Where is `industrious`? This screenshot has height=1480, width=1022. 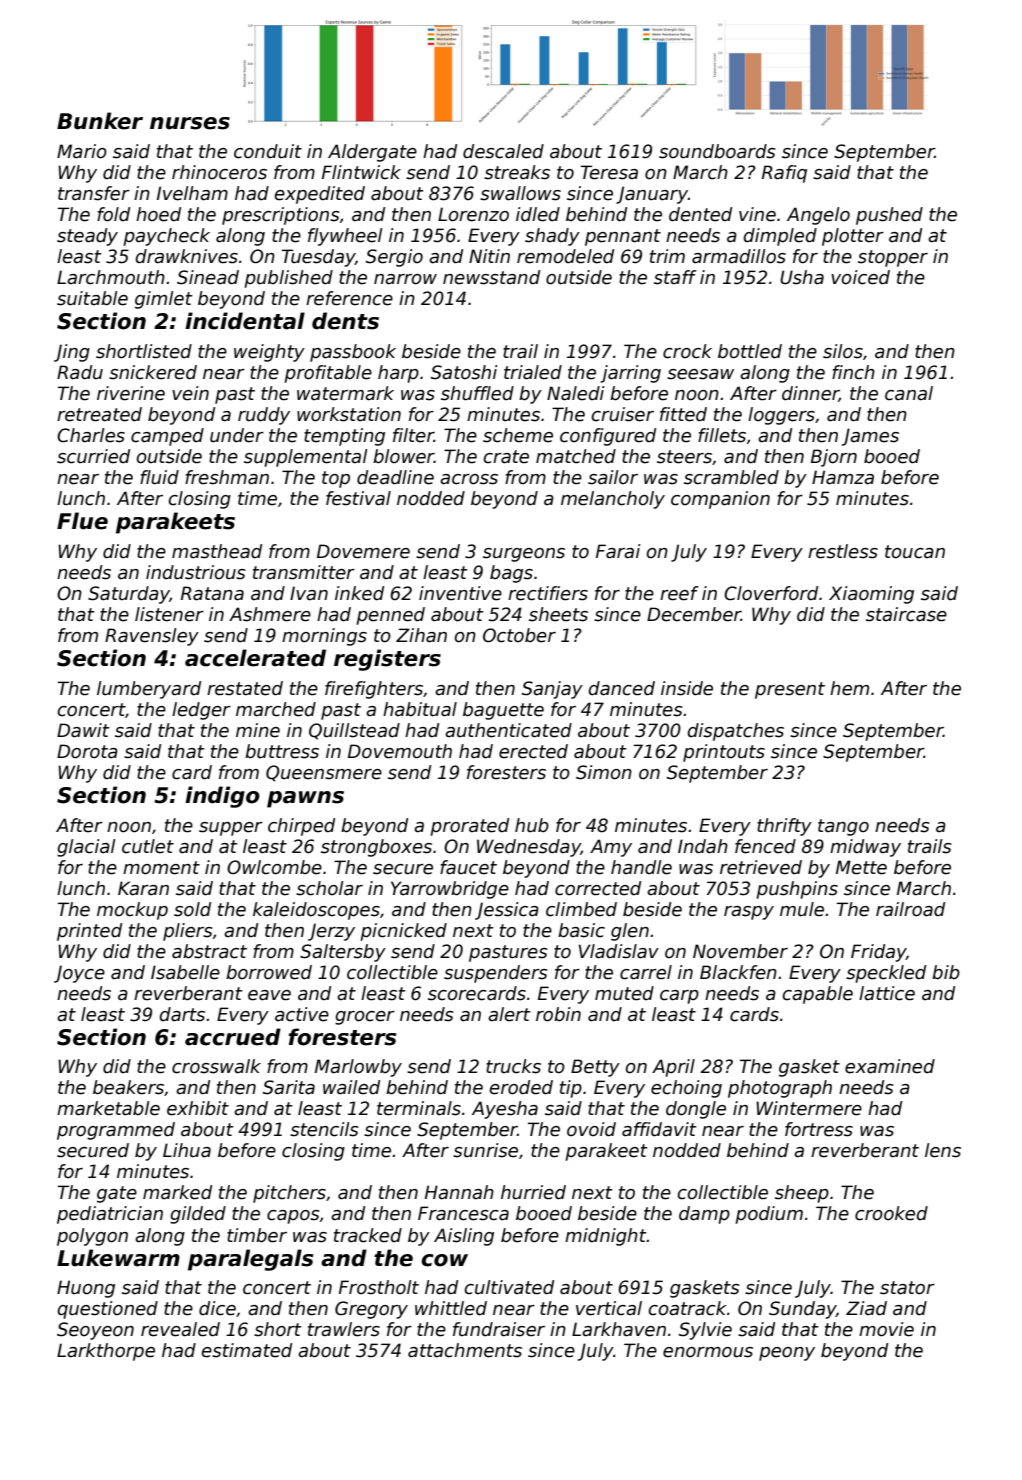 industrious is located at coordinates (196, 572).
